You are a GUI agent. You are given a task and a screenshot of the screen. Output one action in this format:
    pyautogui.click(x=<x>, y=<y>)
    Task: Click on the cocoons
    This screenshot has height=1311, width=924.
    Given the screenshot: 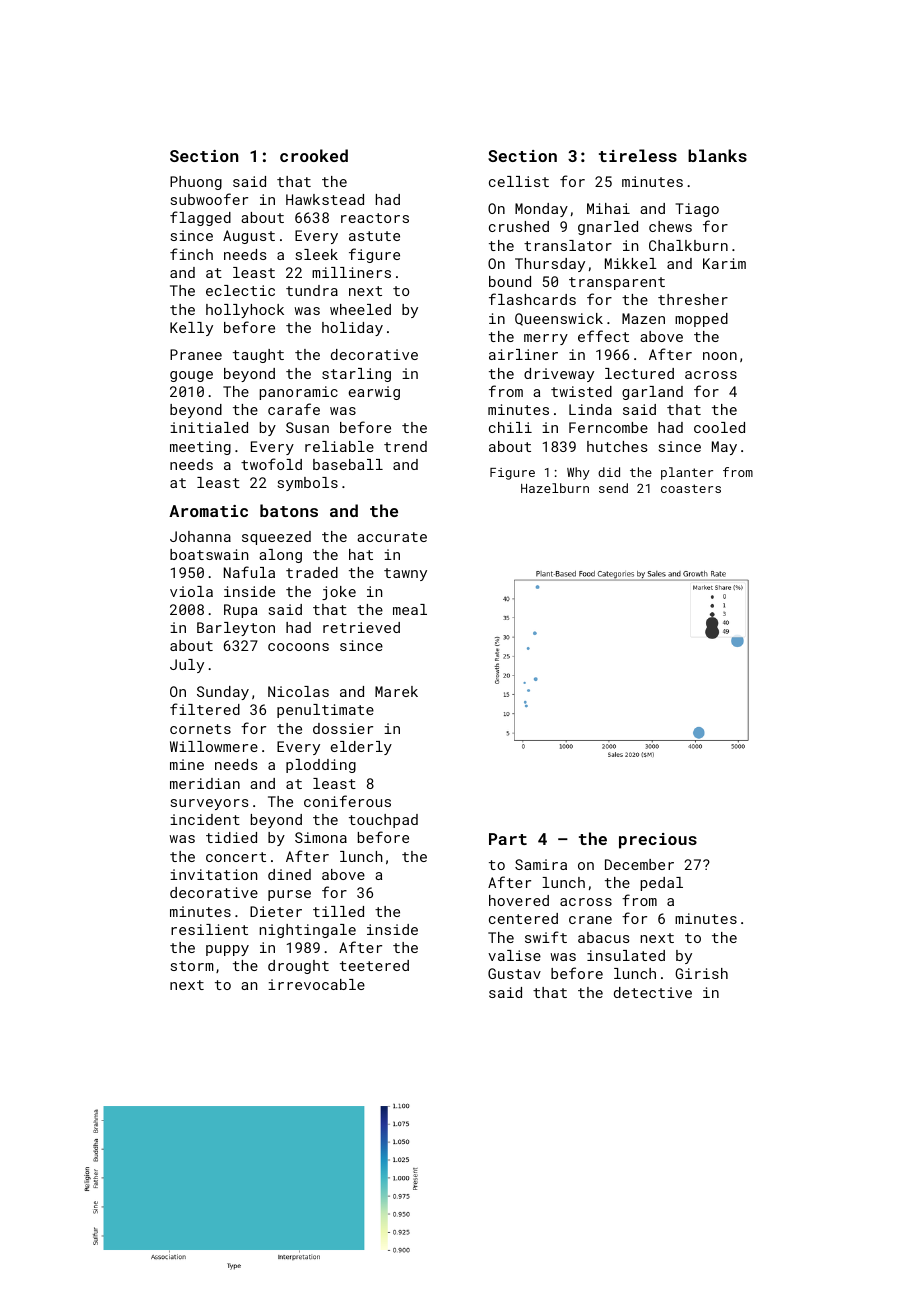 What is the action you would take?
    pyautogui.click(x=298, y=647)
